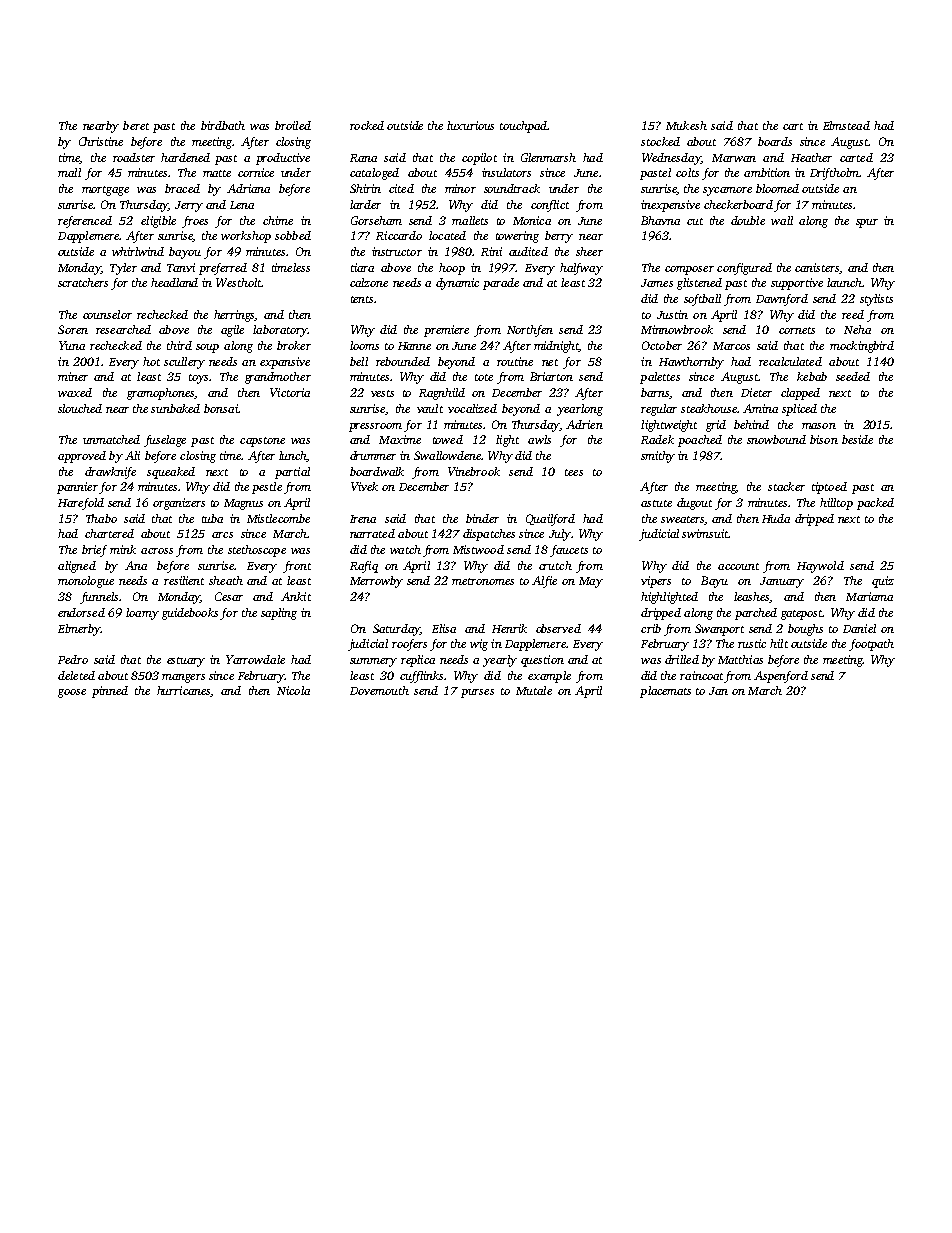  Describe the element at coordinates (181, 267) in the image. I see `Tanvi` at that location.
